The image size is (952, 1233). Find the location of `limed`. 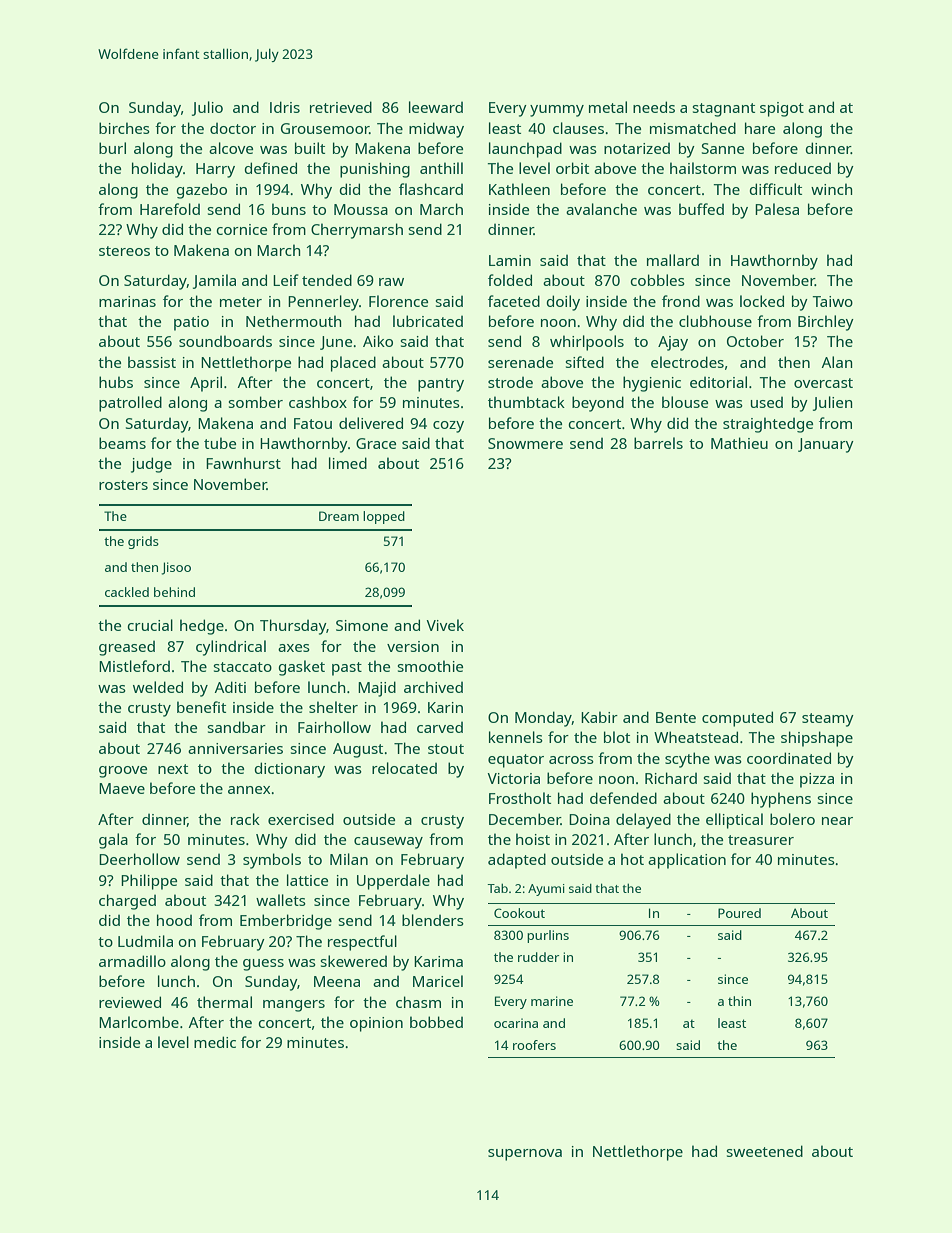

limed is located at coordinates (348, 463).
